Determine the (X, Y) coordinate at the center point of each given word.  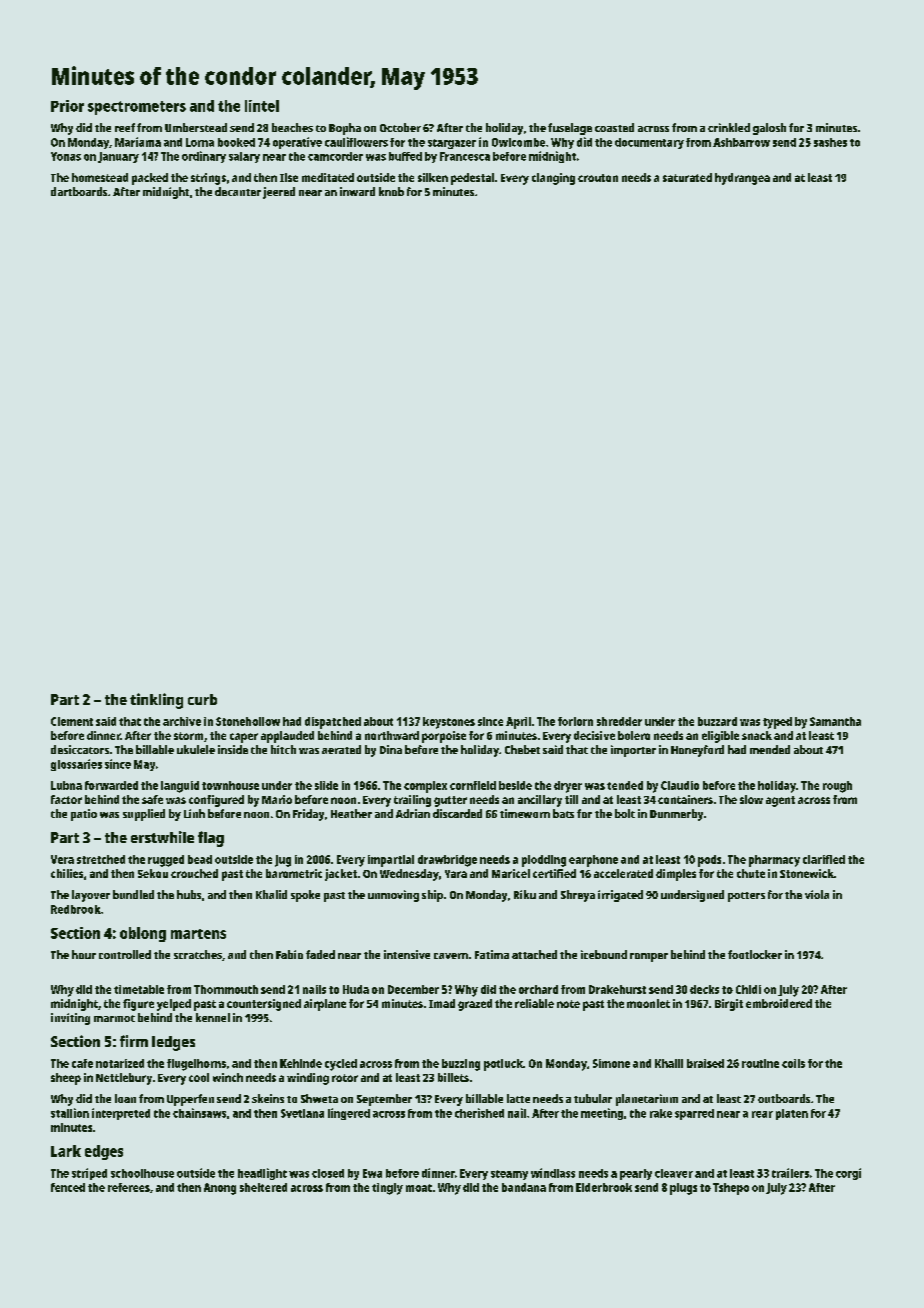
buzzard (717, 721)
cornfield (473, 785)
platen (792, 1114)
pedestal (472, 179)
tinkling (156, 701)
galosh (769, 129)
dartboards (79, 191)
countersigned (264, 1005)
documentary (649, 143)
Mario (277, 799)
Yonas (66, 156)
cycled (341, 1065)
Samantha (835, 721)
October (400, 127)
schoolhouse (142, 1173)
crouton (598, 178)
